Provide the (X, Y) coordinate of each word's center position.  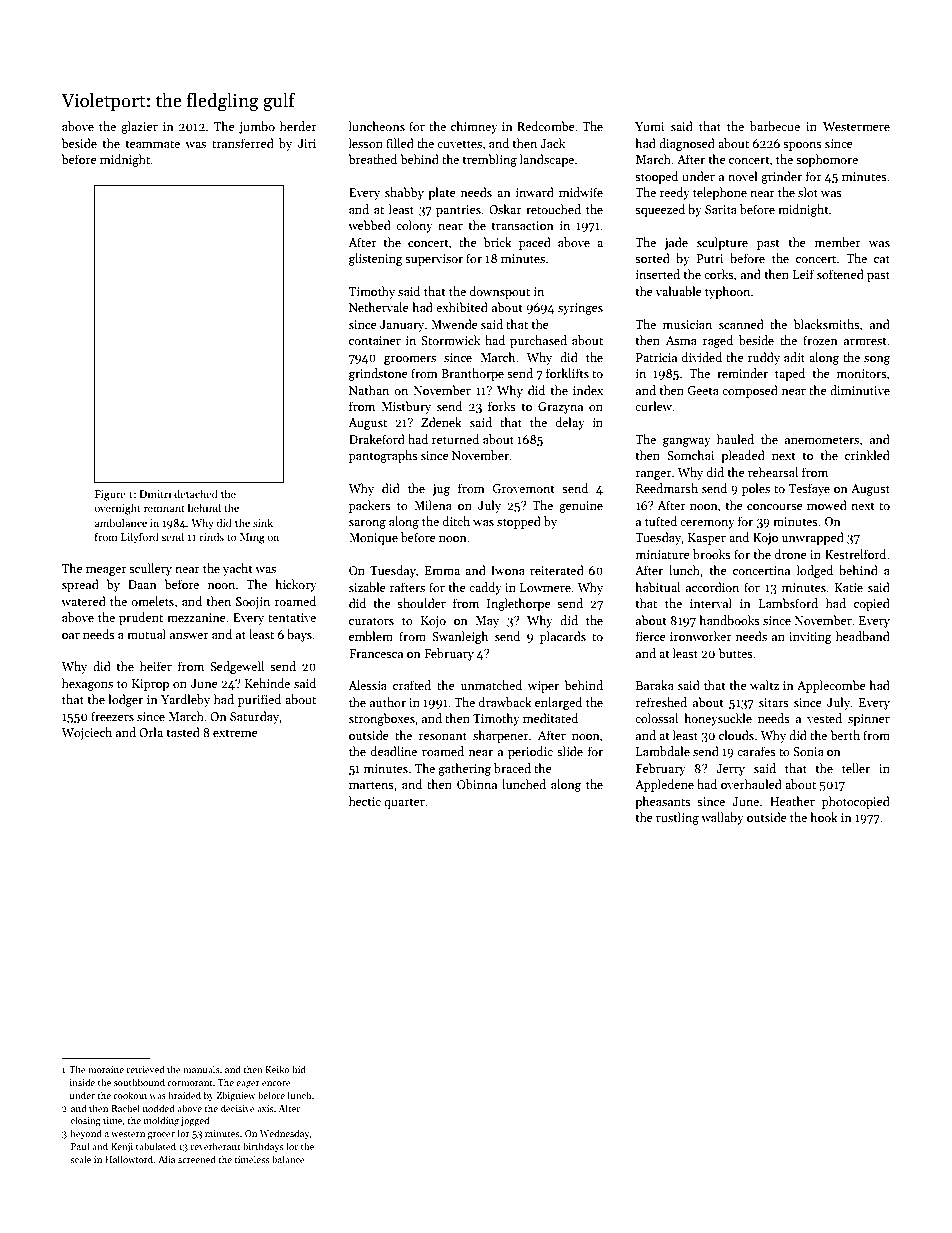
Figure (110, 495)
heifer (156, 666)
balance (288, 1159)
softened (840, 274)
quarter (404, 803)
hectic (365, 801)
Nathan (369, 390)
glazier (139, 127)
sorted (652, 258)
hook (824, 817)
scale (80, 1159)
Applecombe (831, 686)
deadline (394, 751)
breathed (372, 159)
